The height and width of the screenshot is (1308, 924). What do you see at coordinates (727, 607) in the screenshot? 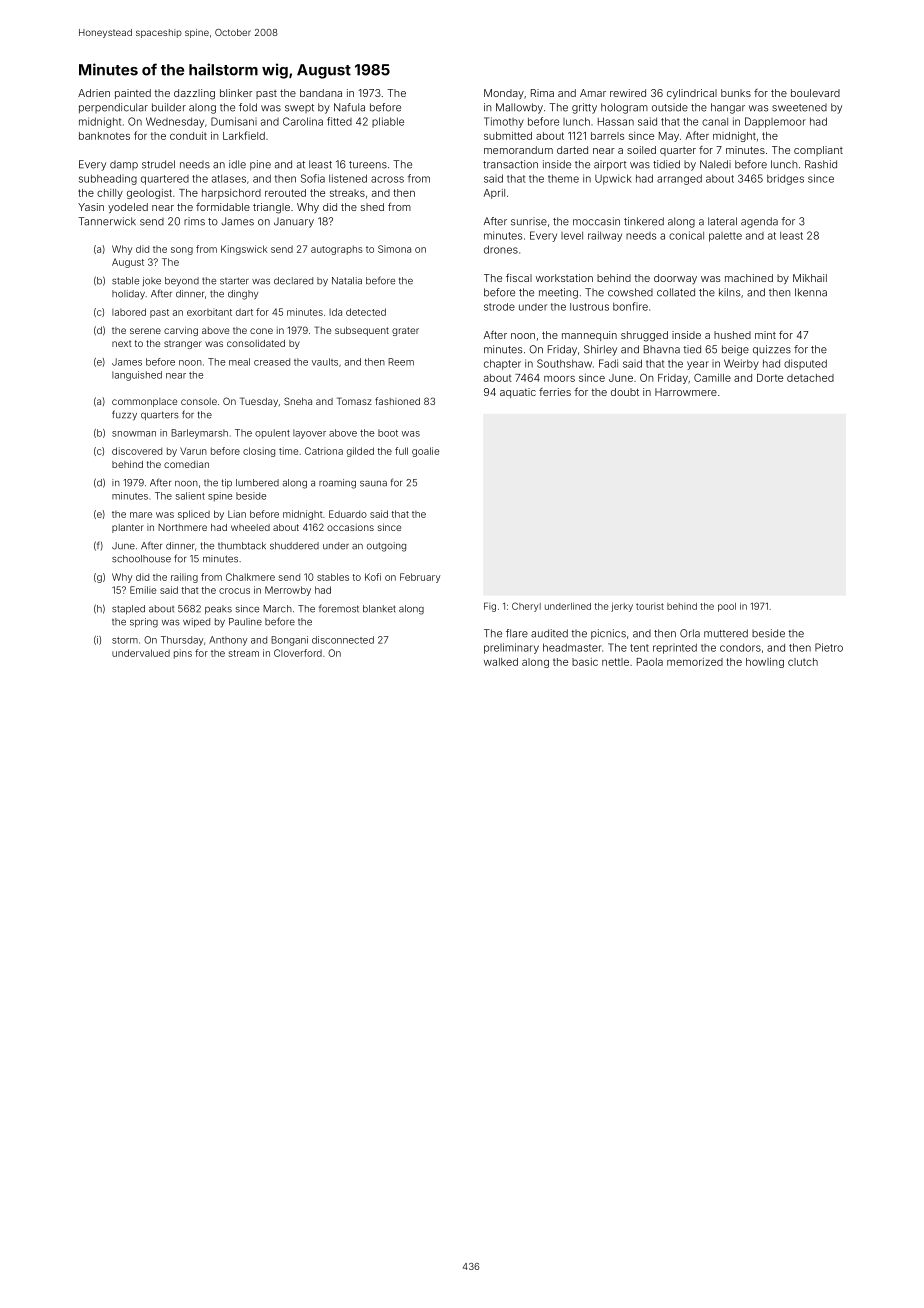
I see `pool` at bounding box center [727, 607].
